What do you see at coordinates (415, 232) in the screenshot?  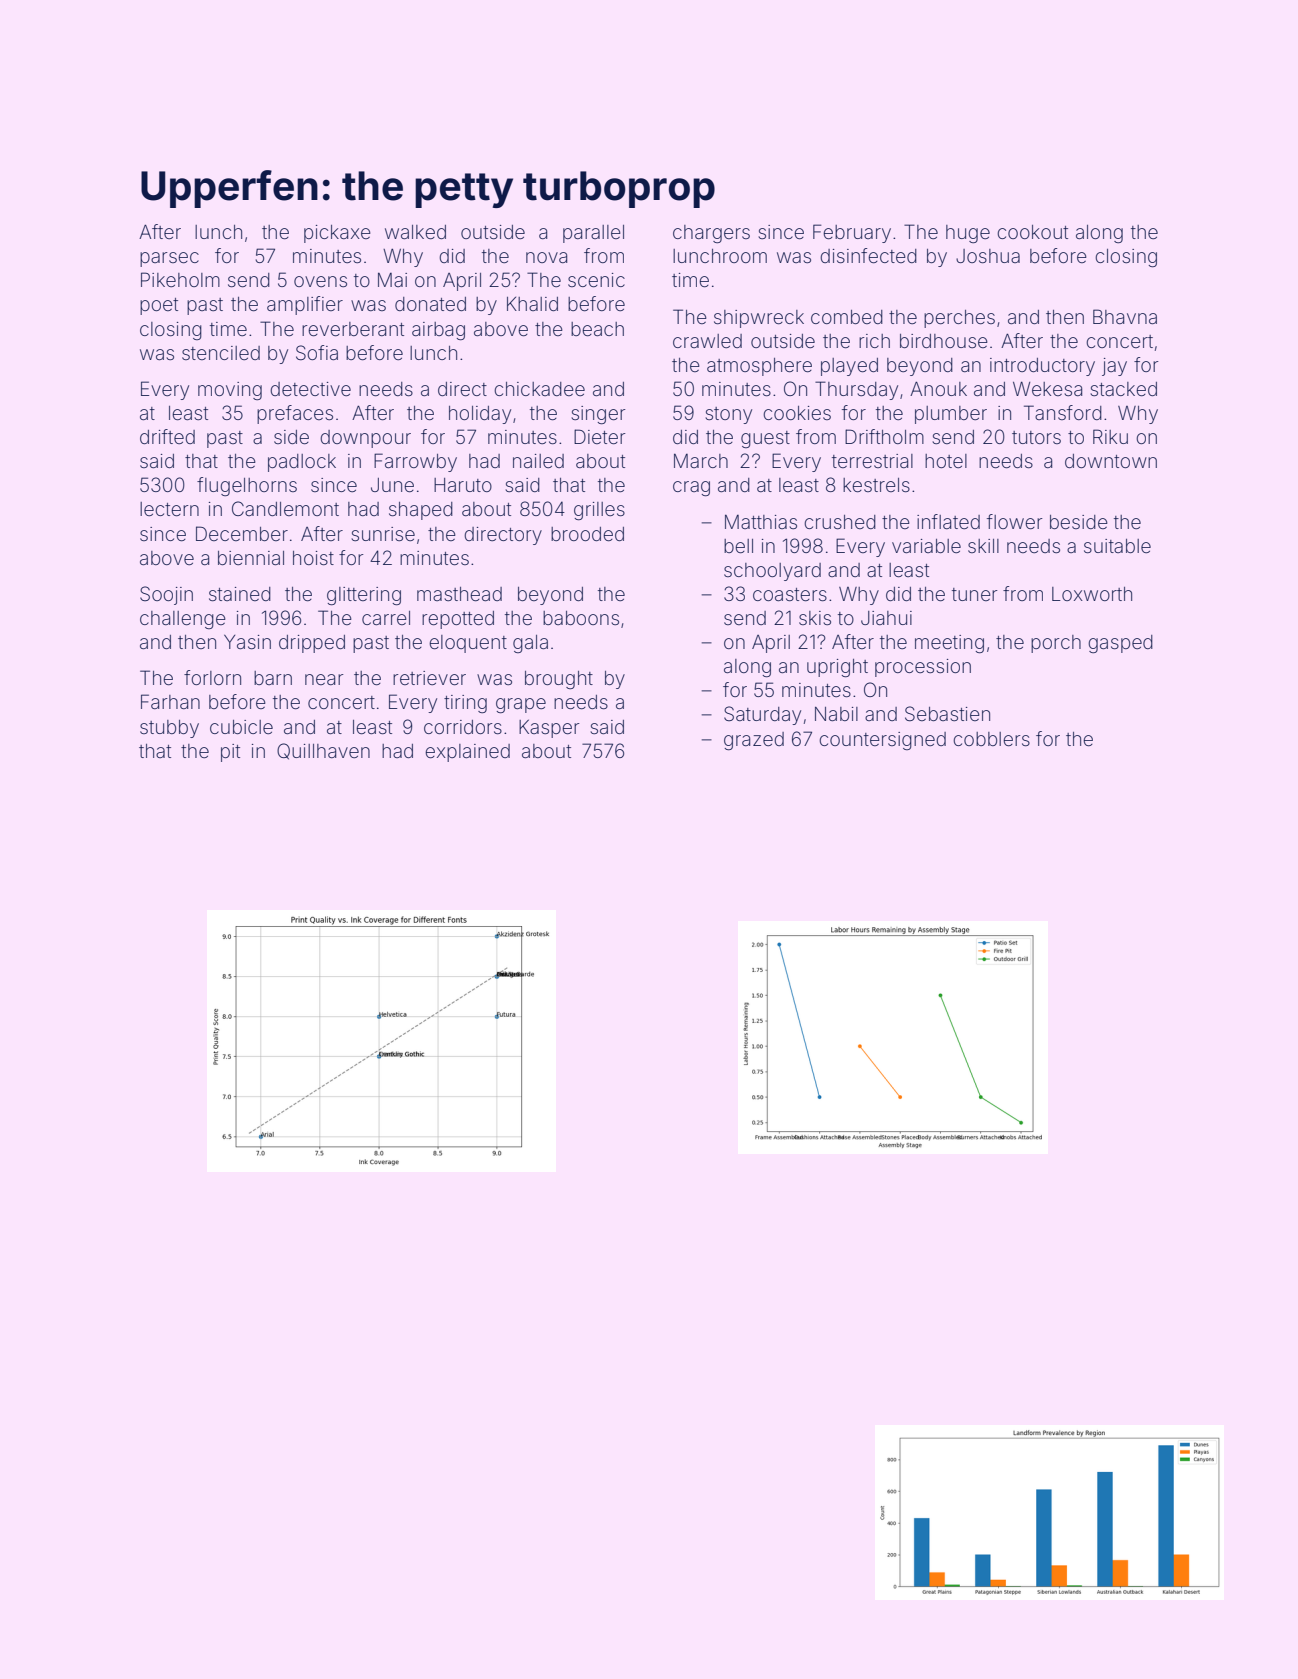 I see `walked` at bounding box center [415, 232].
